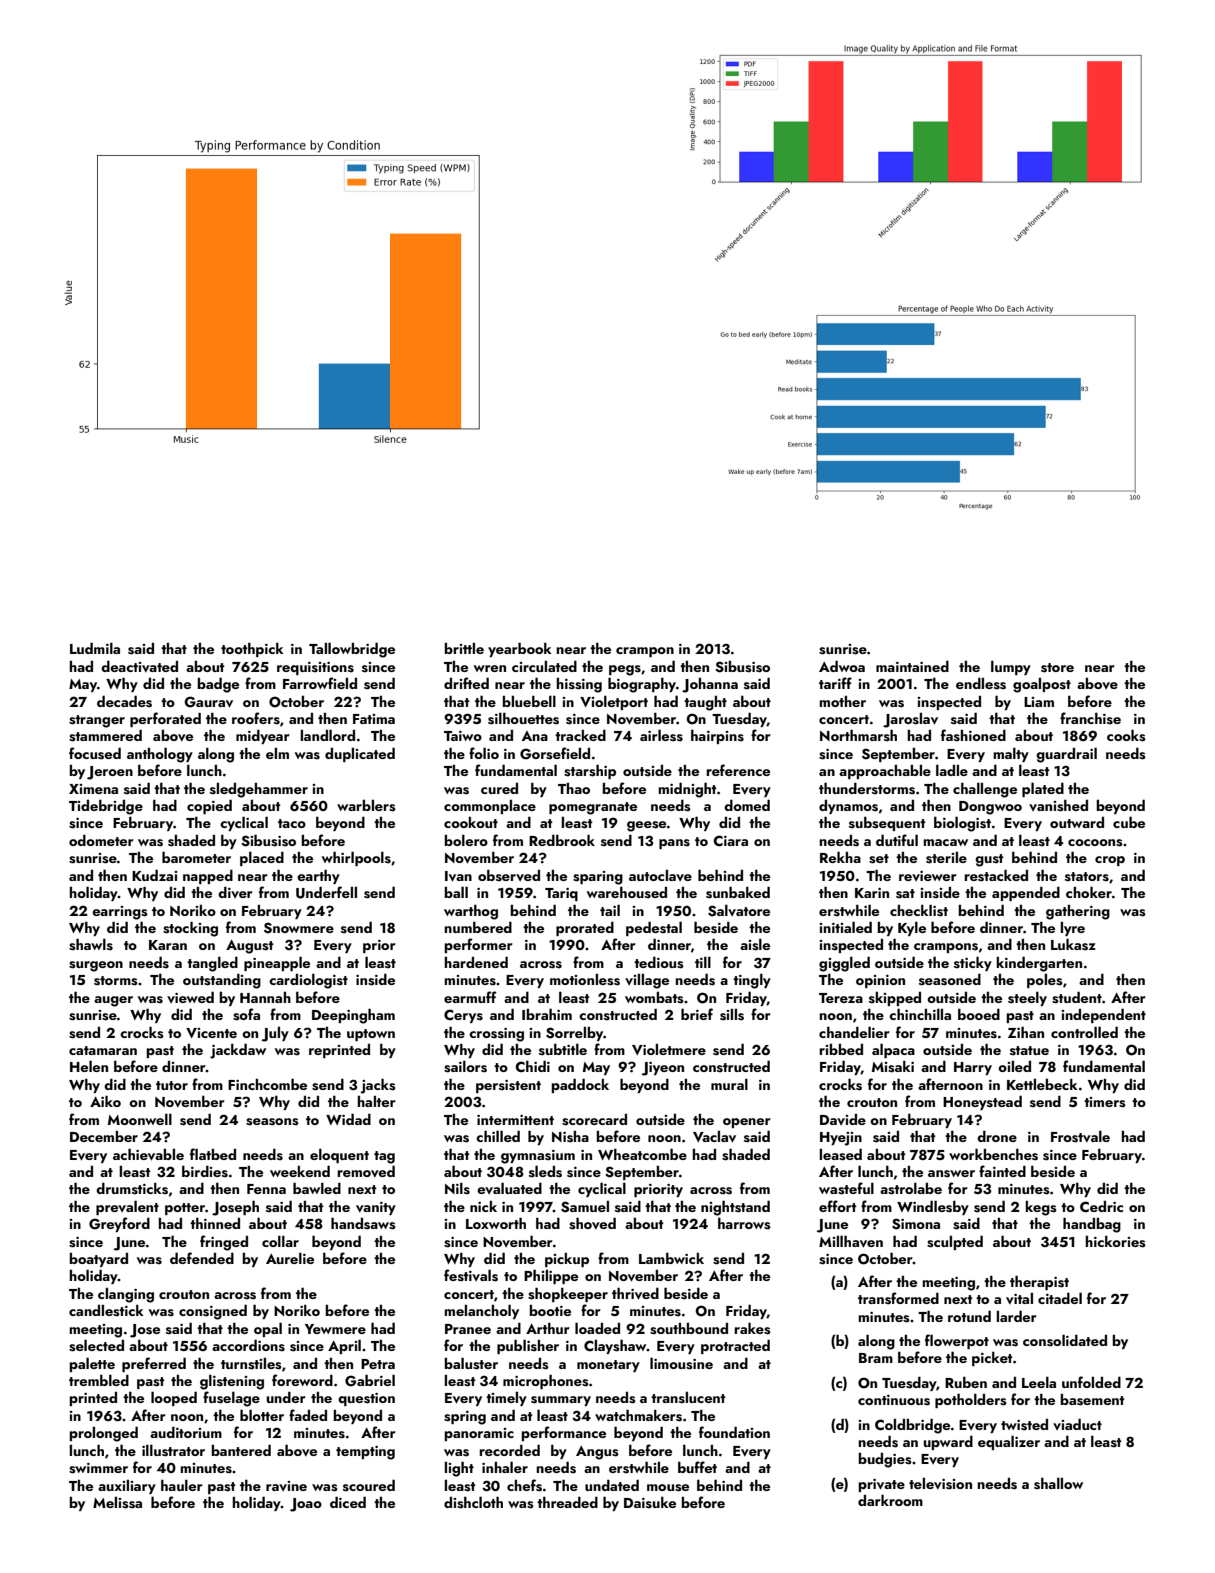 The height and width of the page is (1573, 1215). I want to click on Fatima, so click(374, 719).
